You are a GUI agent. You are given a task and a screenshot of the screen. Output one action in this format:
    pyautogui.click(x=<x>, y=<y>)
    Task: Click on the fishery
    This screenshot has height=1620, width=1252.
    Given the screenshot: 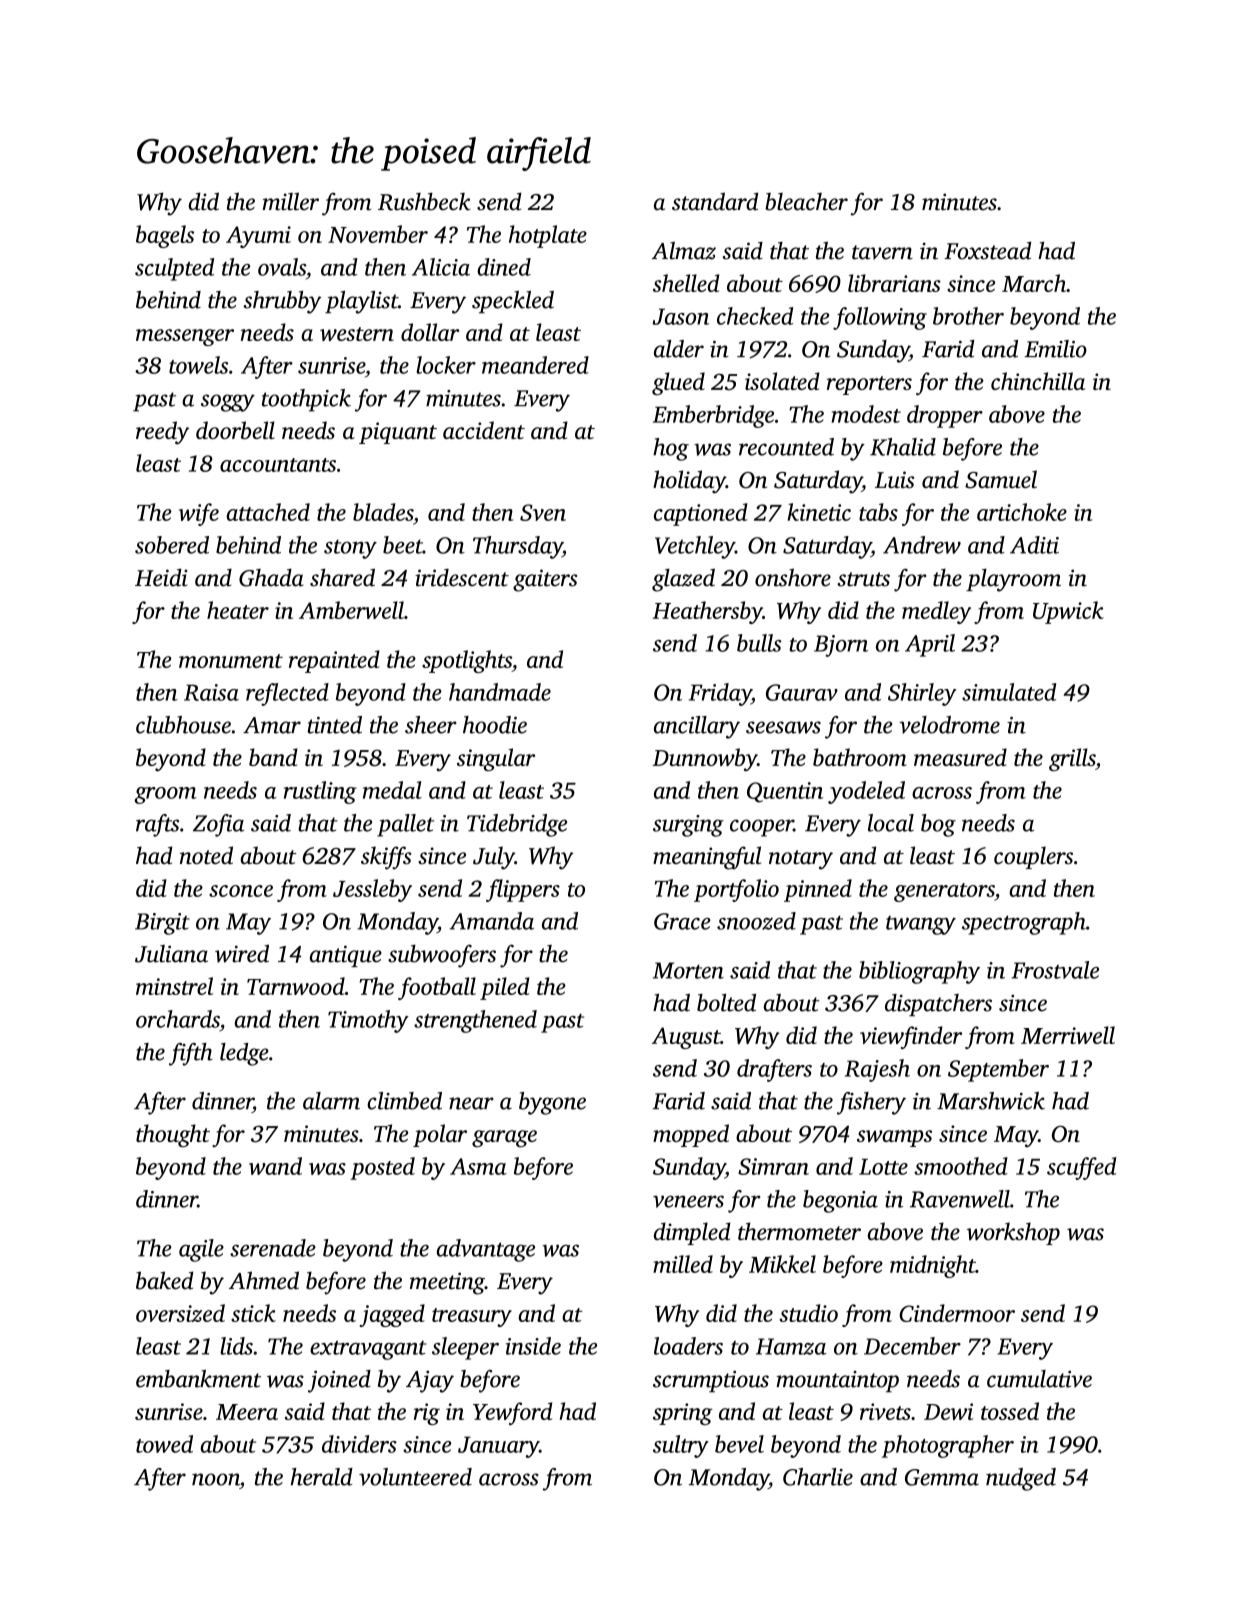 What is the action you would take?
    pyautogui.click(x=871, y=1103)
